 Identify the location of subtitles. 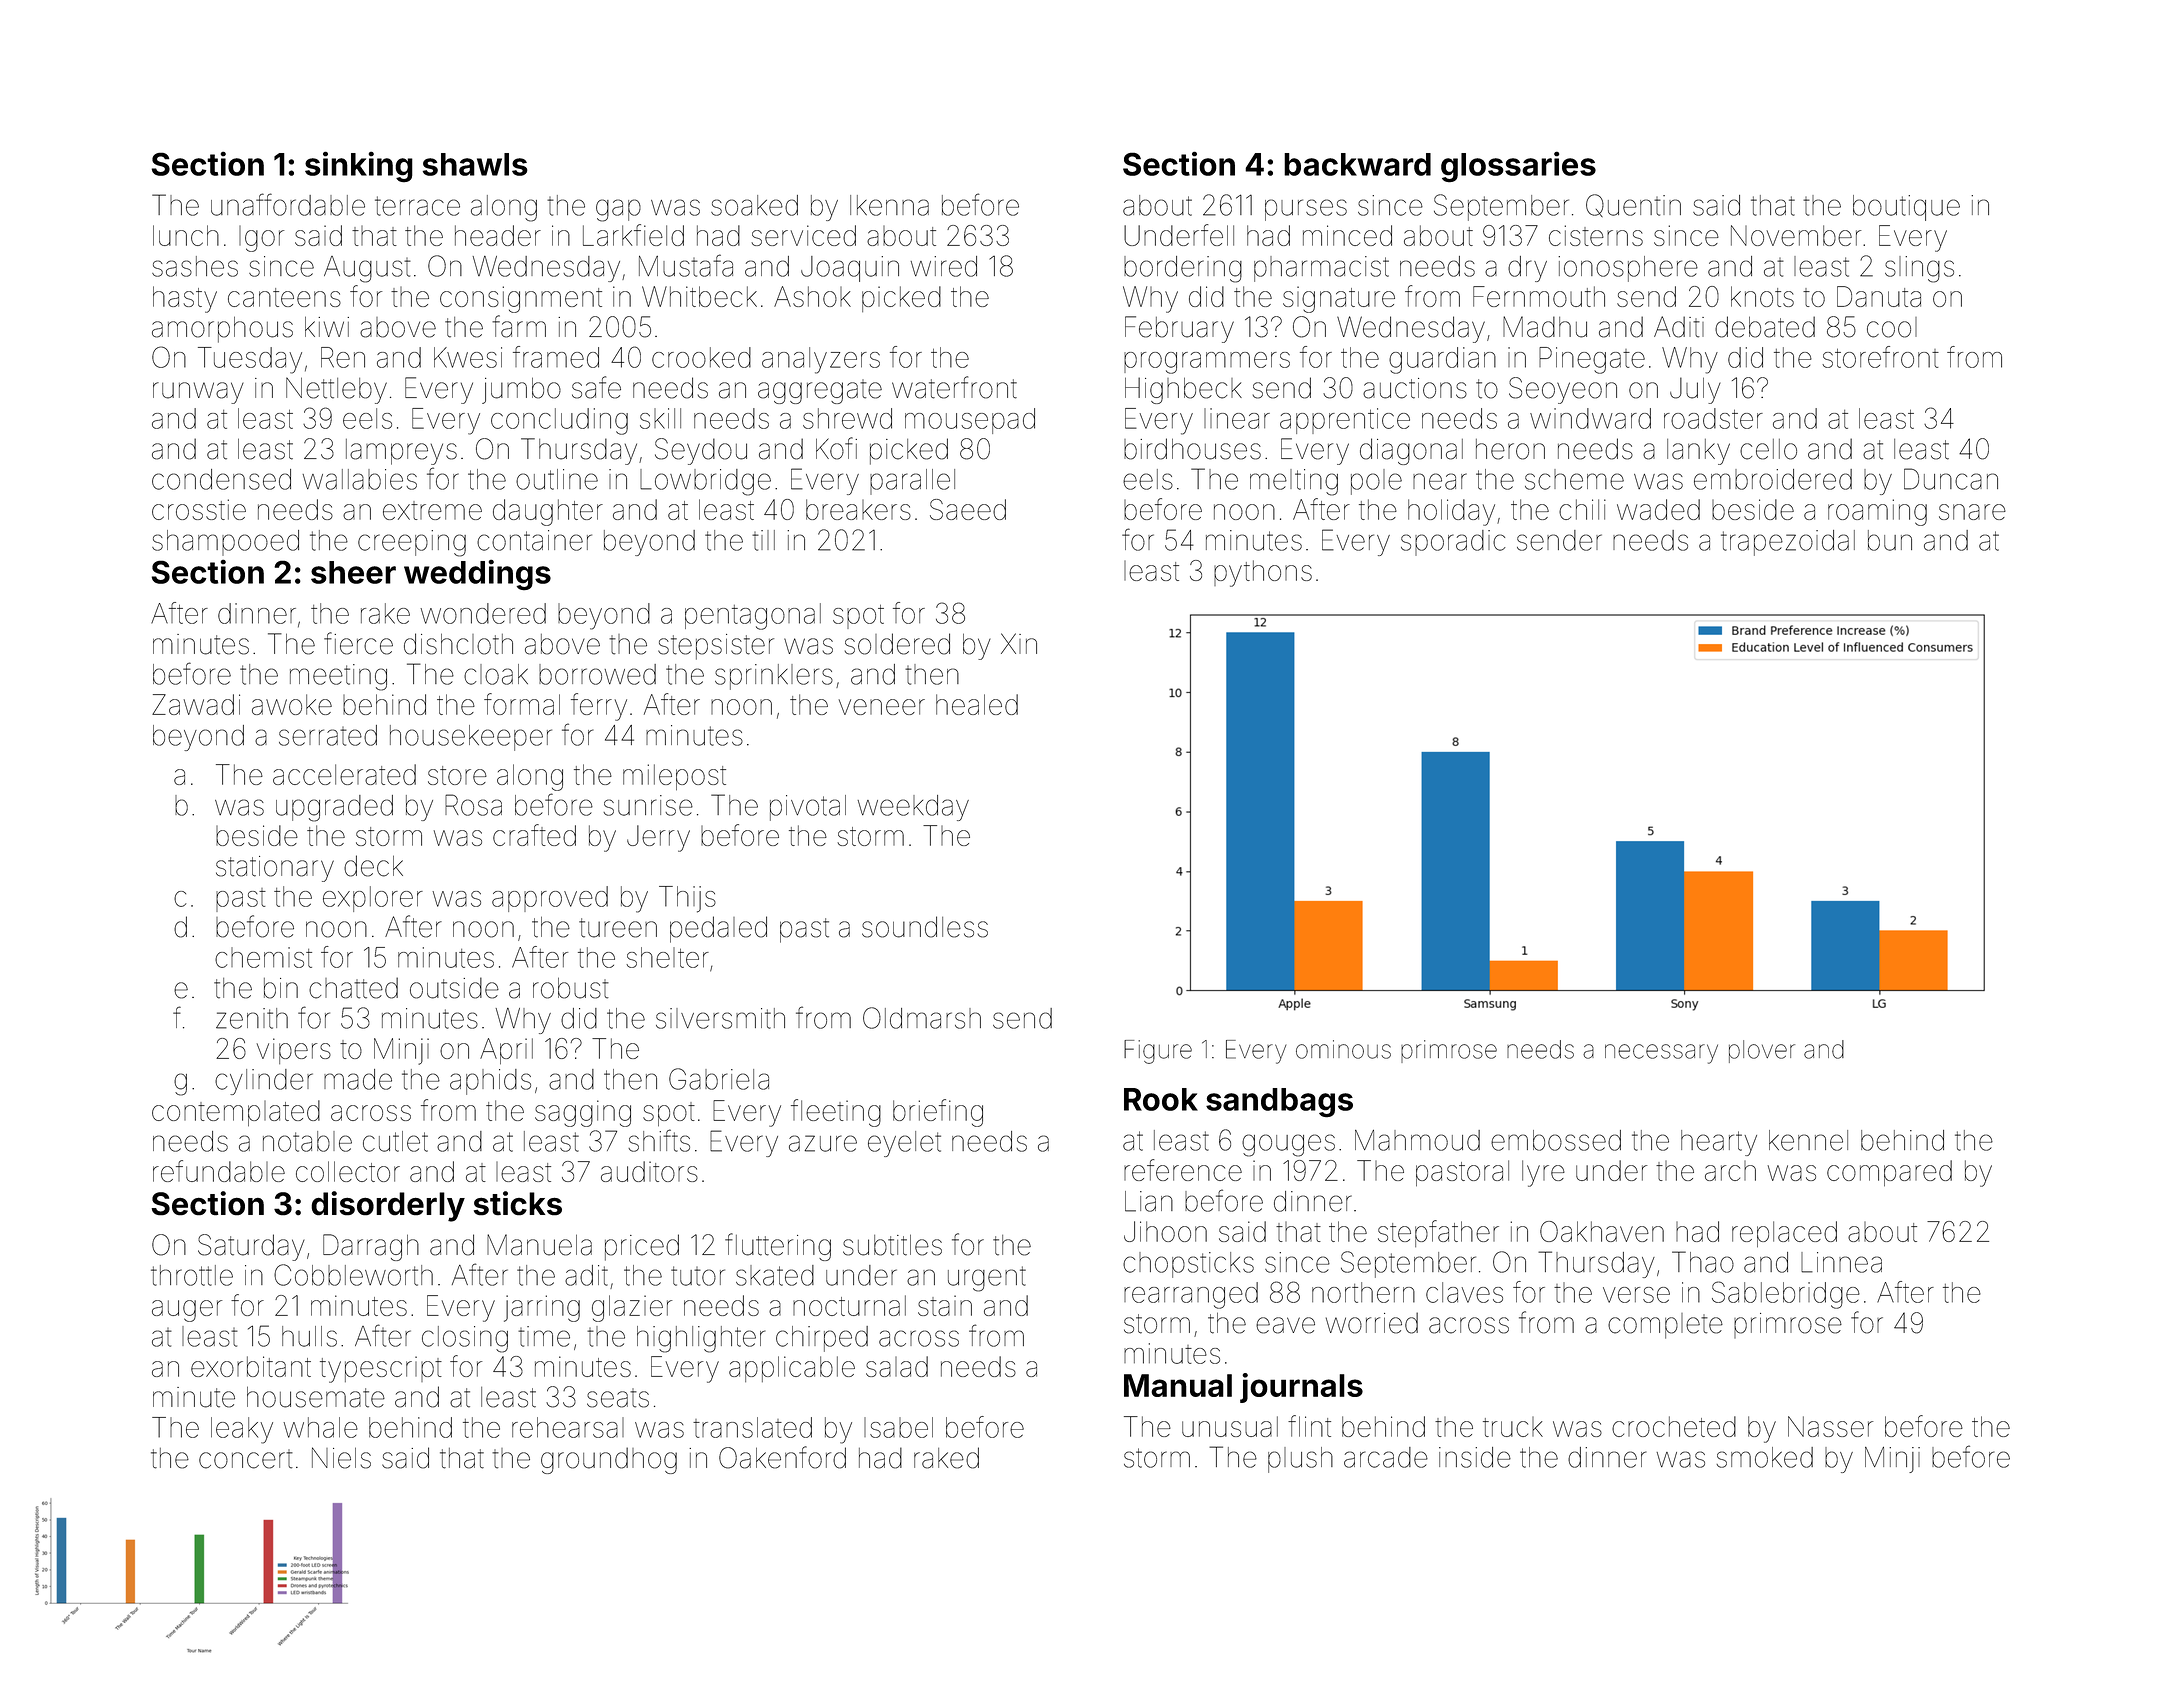
(892, 1245).
